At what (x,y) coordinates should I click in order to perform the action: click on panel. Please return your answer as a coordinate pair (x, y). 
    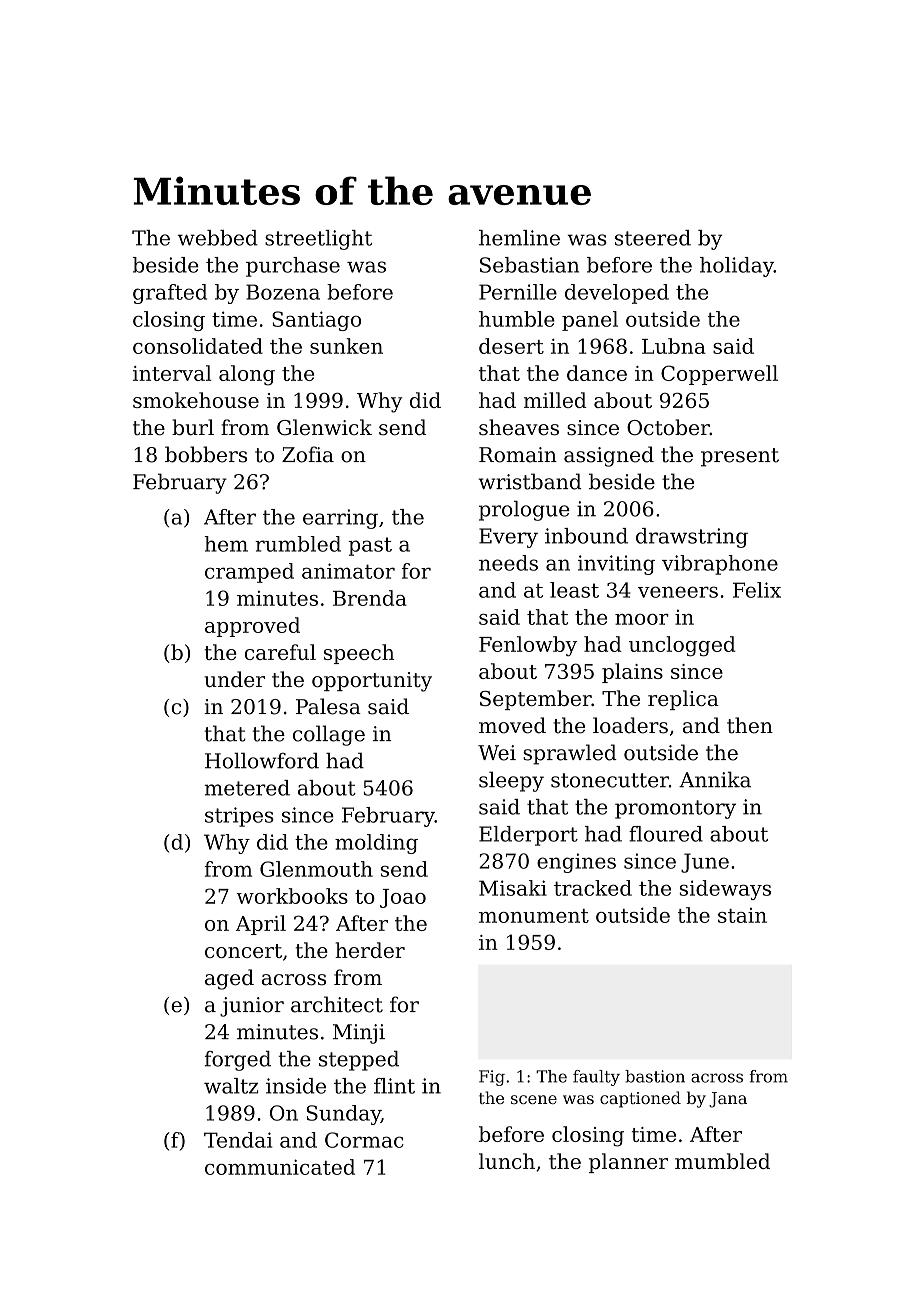
    Looking at the image, I should click on (590, 321).
